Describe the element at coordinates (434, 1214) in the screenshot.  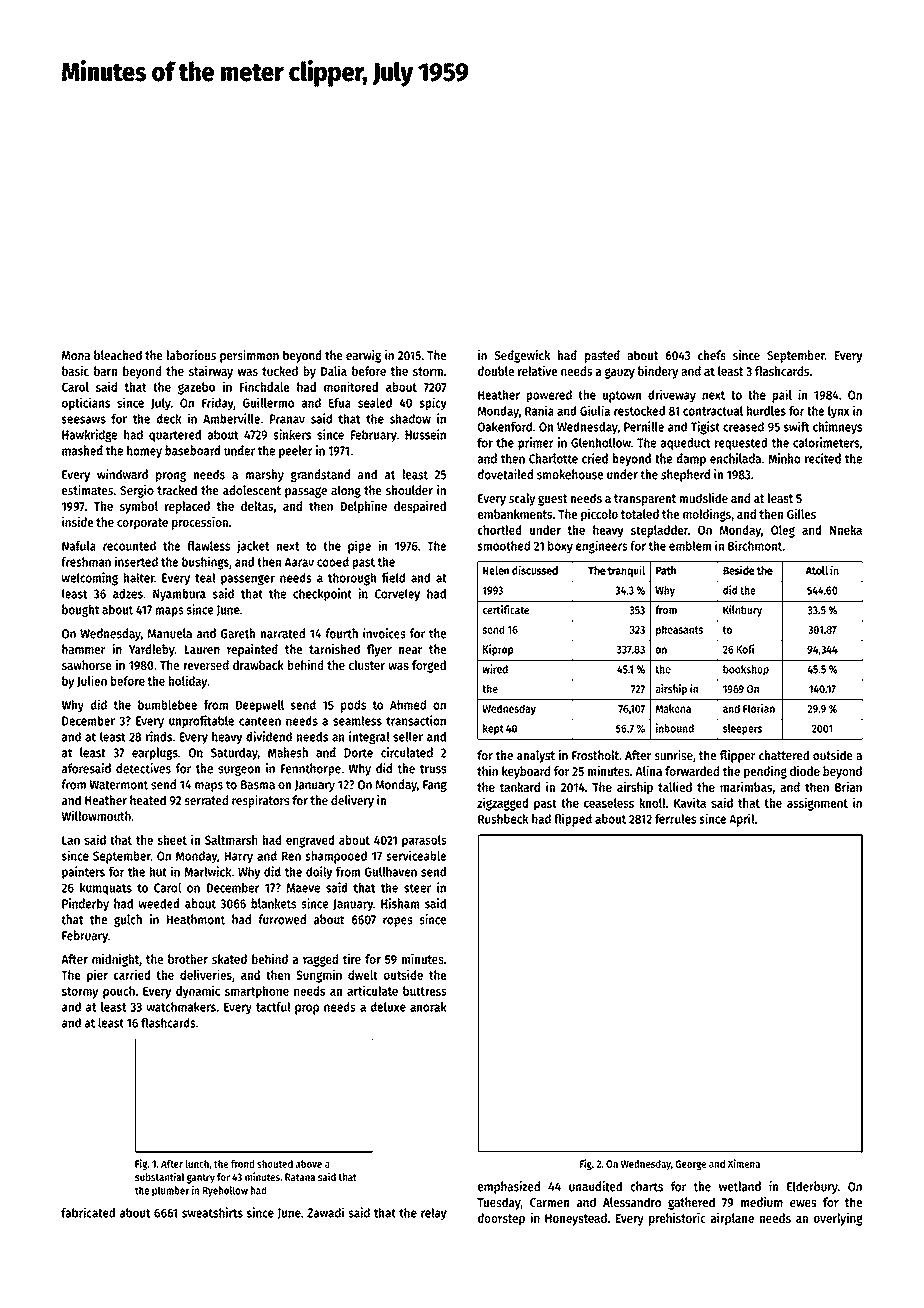
I see `relay` at that location.
